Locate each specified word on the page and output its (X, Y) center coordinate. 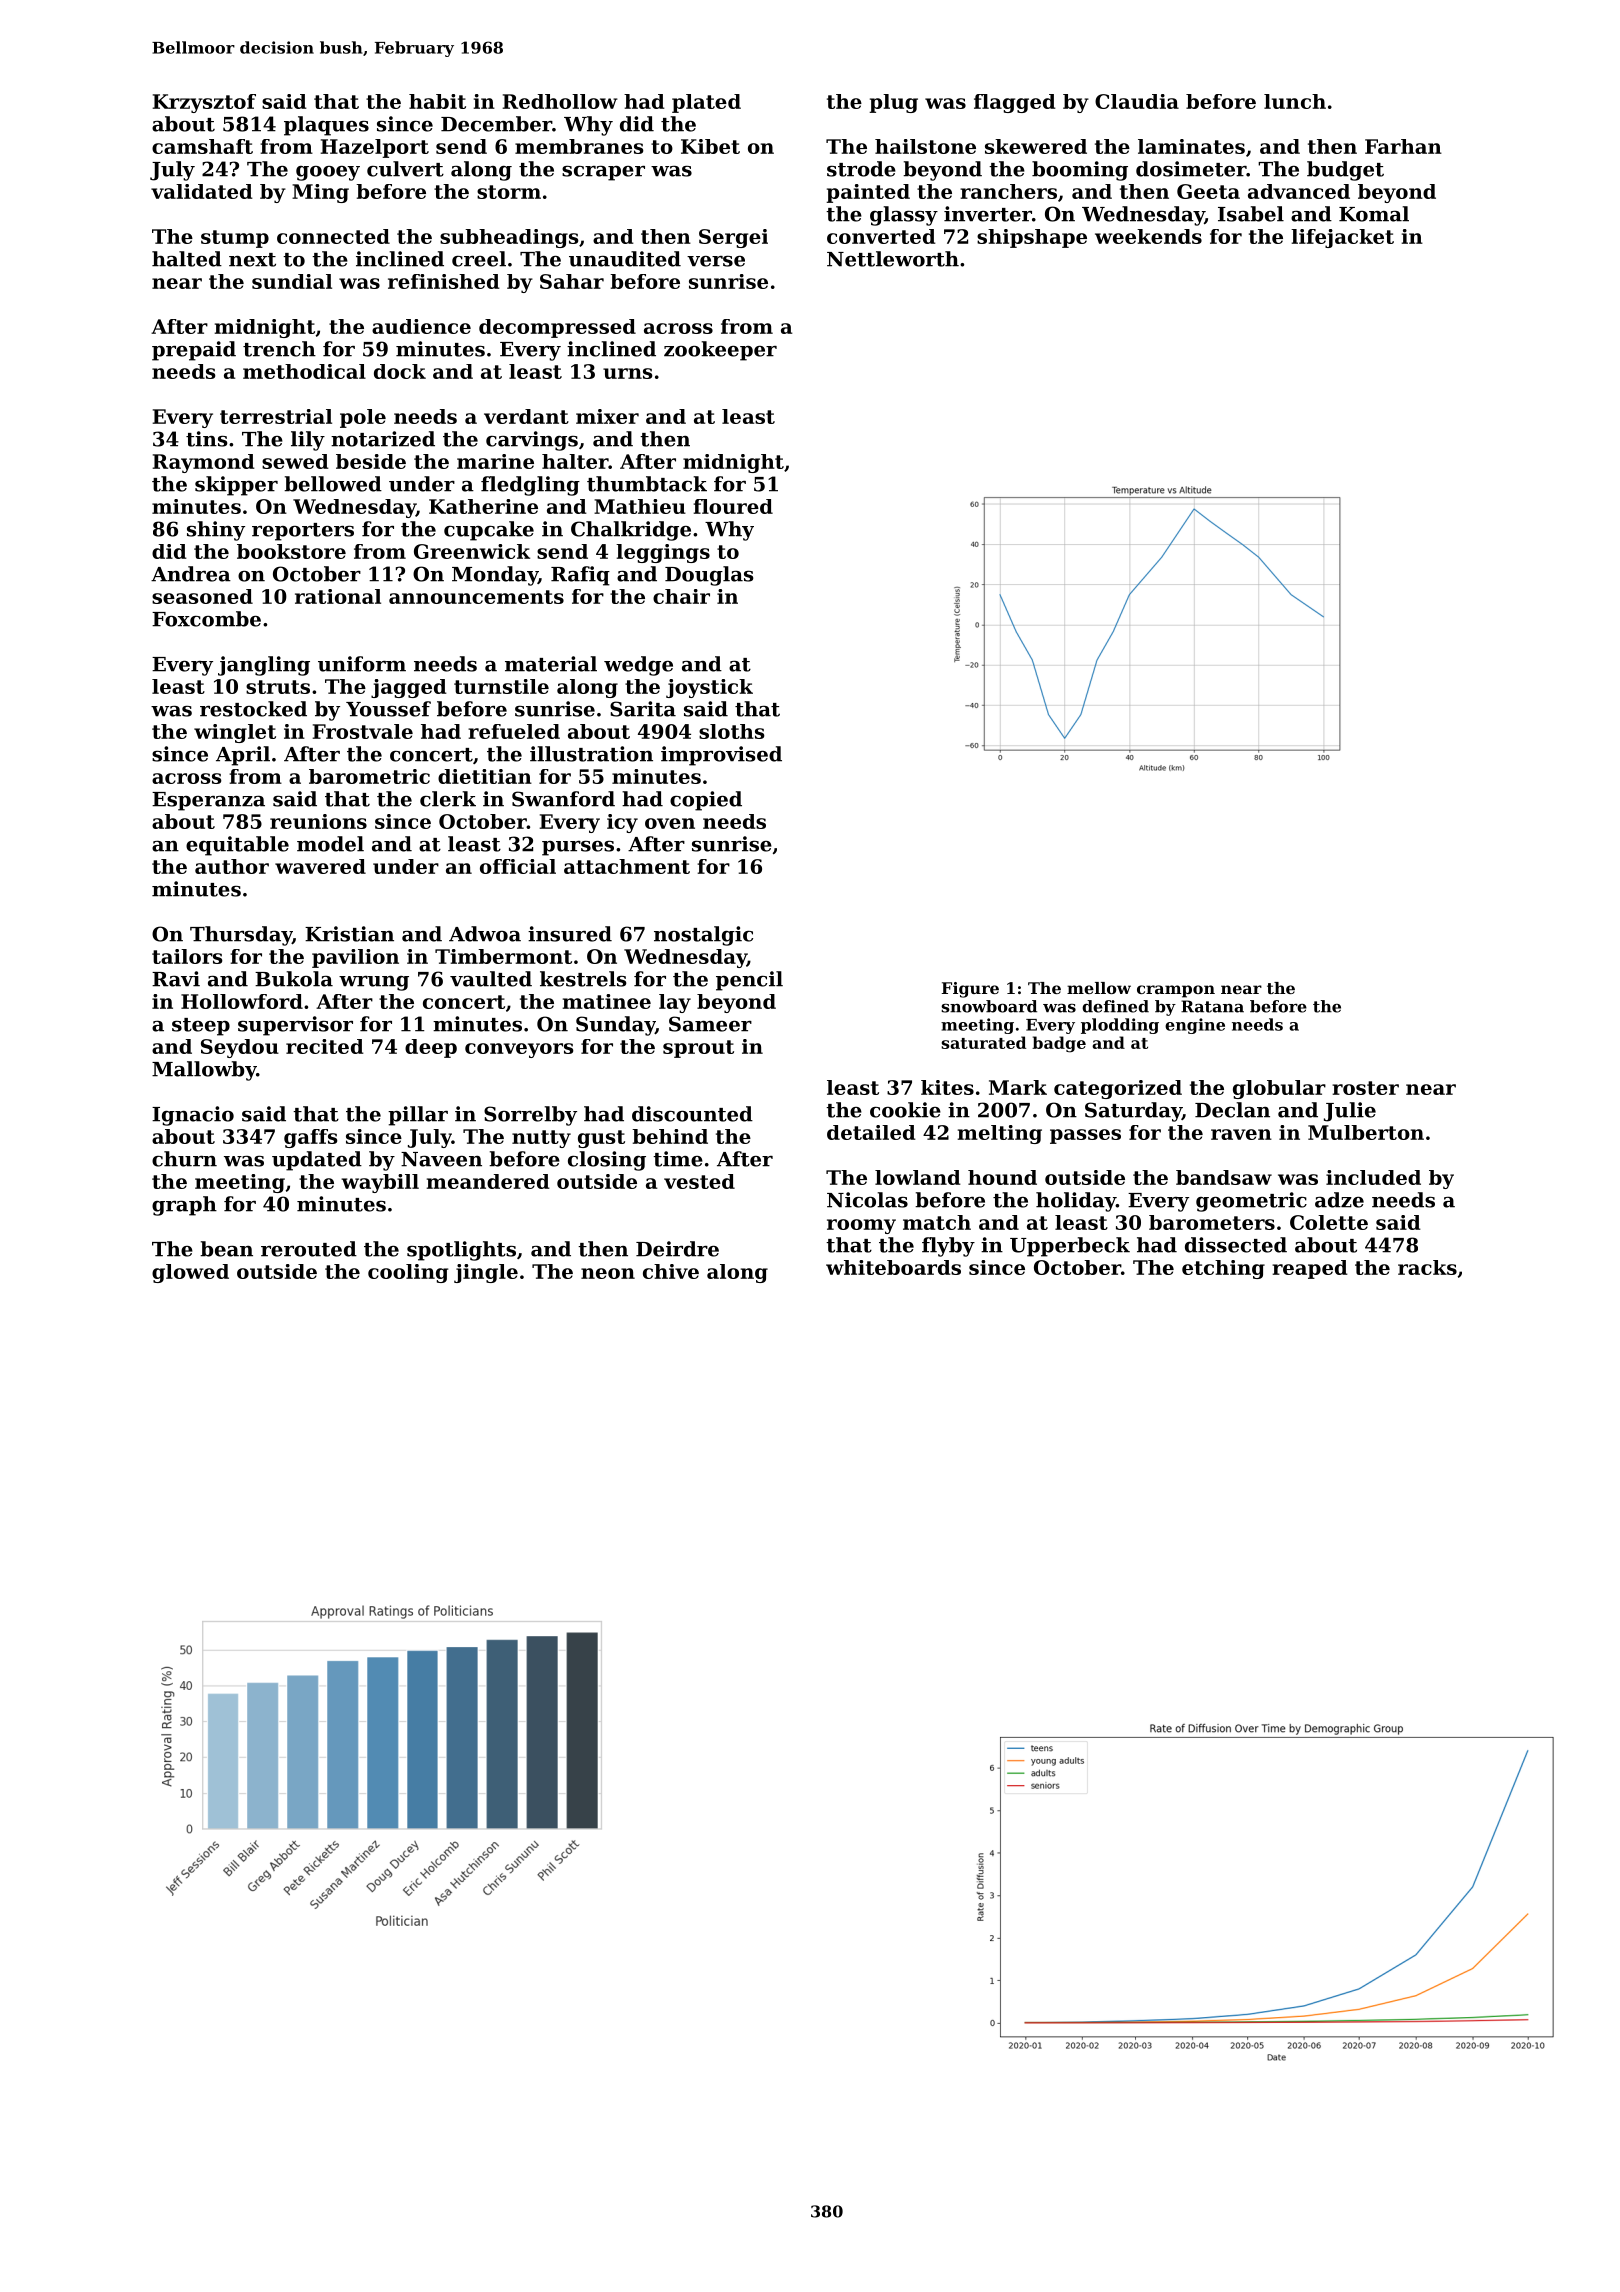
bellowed (333, 484)
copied (706, 801)
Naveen (441, 1159)
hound (1002, 1177)
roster (1365, 1088)
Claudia (1137, 101)
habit (437, 101)
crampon (1176, 991)
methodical (304, 371)
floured (733, 506)
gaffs (311, 1138)
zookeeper (720, 351)
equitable (237, 846)
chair (681, 596)
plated (706, 103)
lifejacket (1342, 238)
